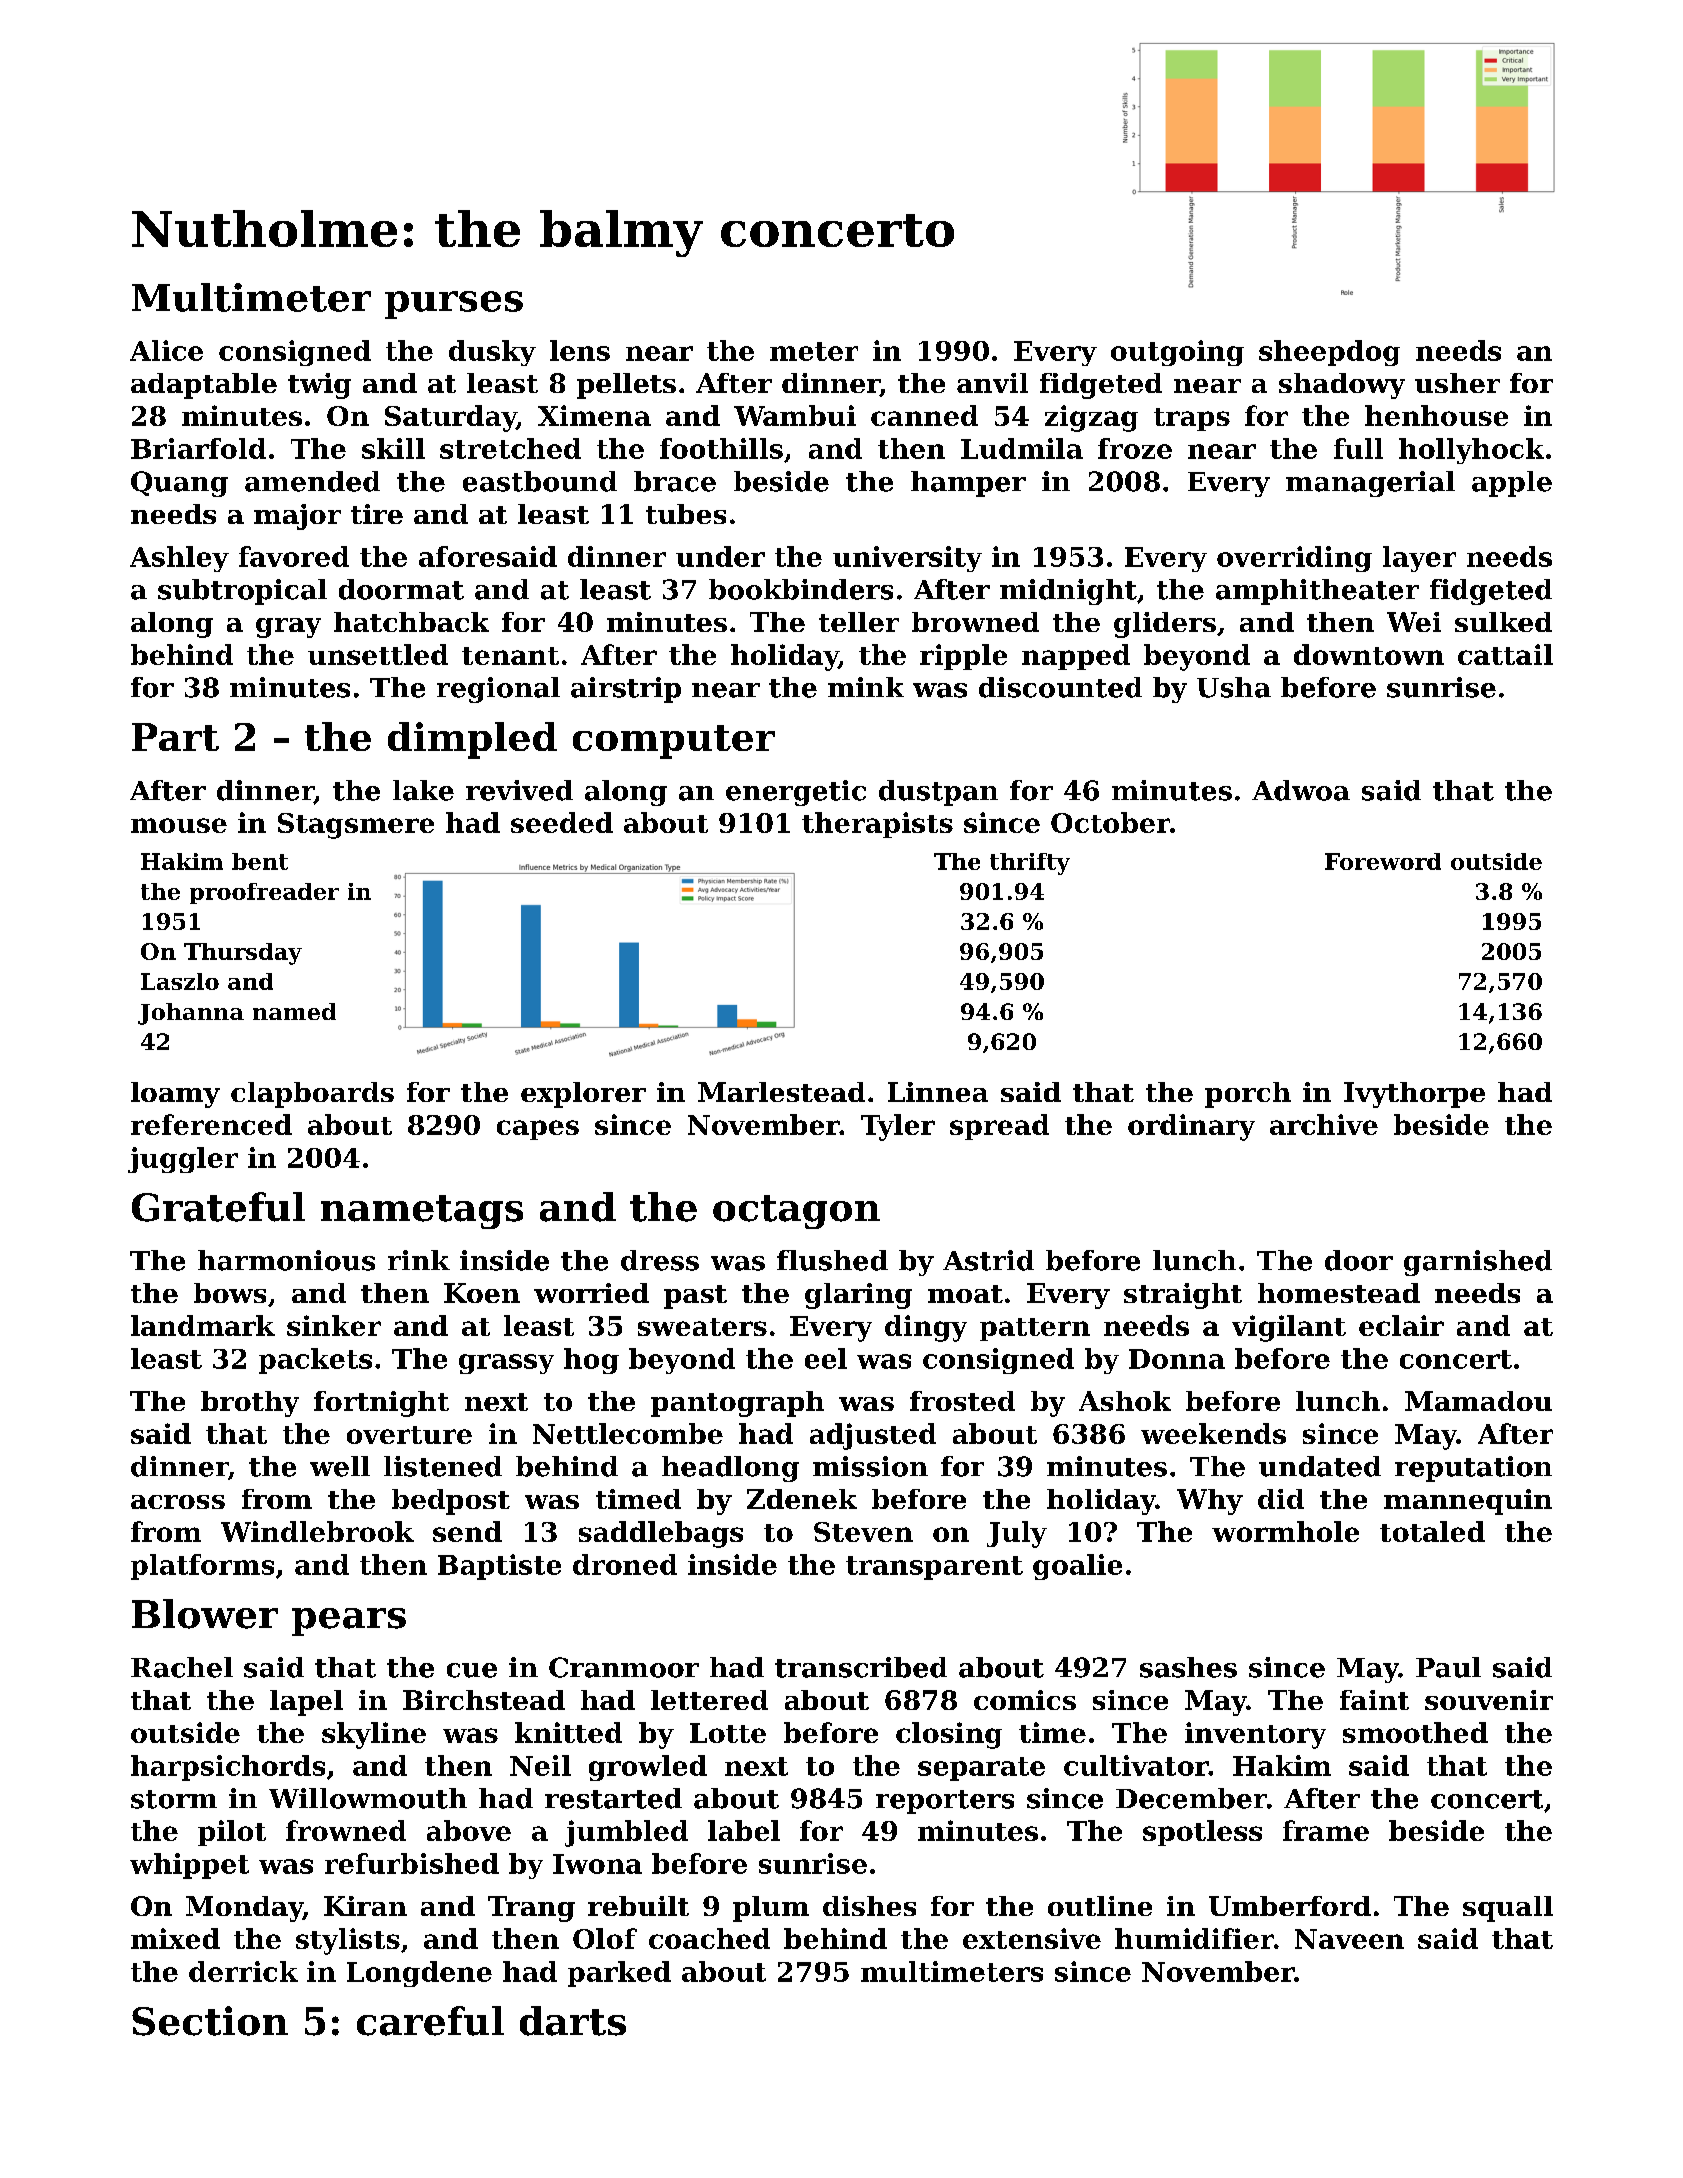 This image has height=2178, width=1683. I want to click on careful, so click(430, 2021).
